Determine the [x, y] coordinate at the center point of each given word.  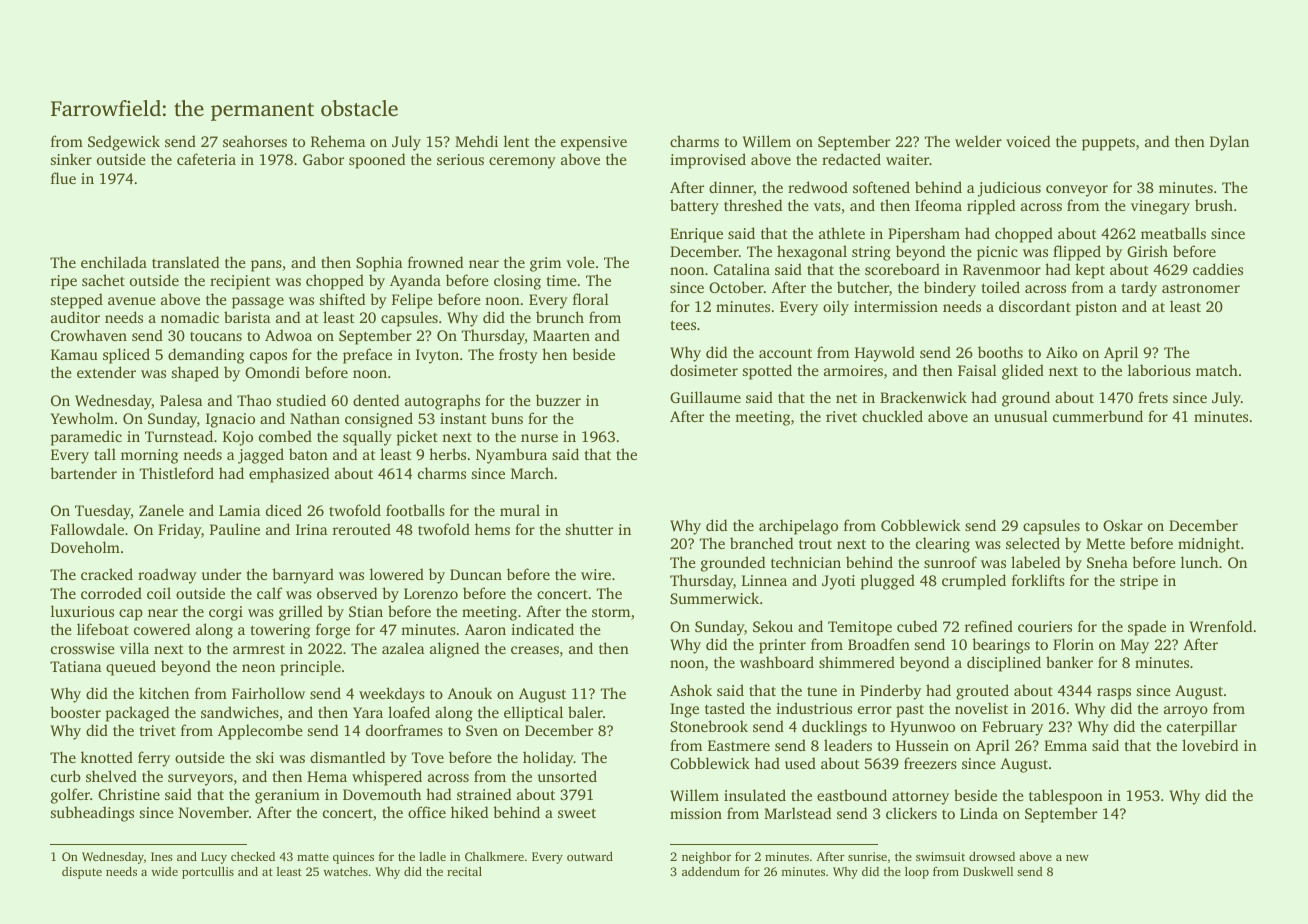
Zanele [161, 510]
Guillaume [705, 397]
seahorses [255, 141]
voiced [1028, 141]
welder [978, 141]
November [214, 812]
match [1217, 370]
